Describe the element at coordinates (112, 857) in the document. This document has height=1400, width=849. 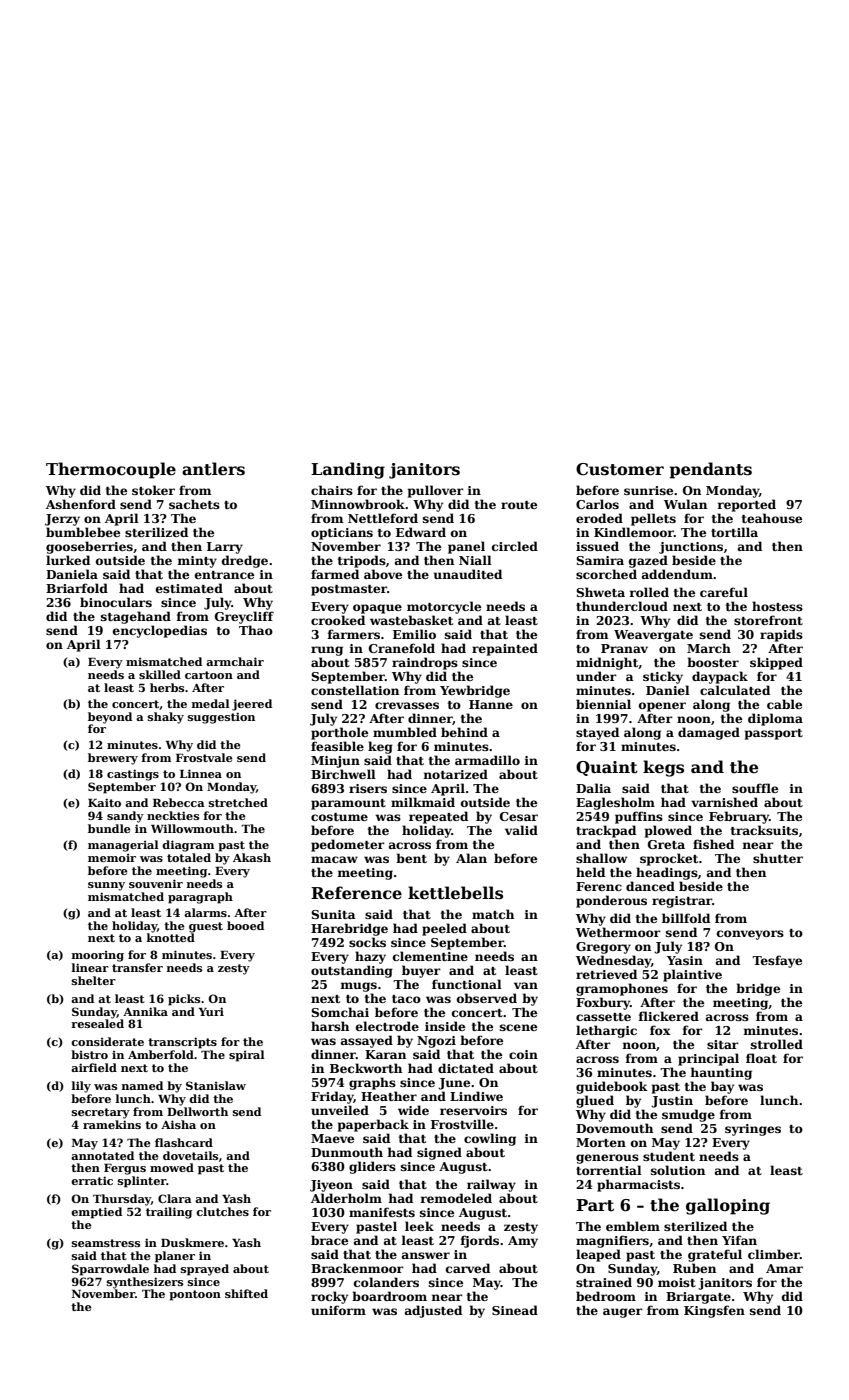
I see `memoir` at that location.
